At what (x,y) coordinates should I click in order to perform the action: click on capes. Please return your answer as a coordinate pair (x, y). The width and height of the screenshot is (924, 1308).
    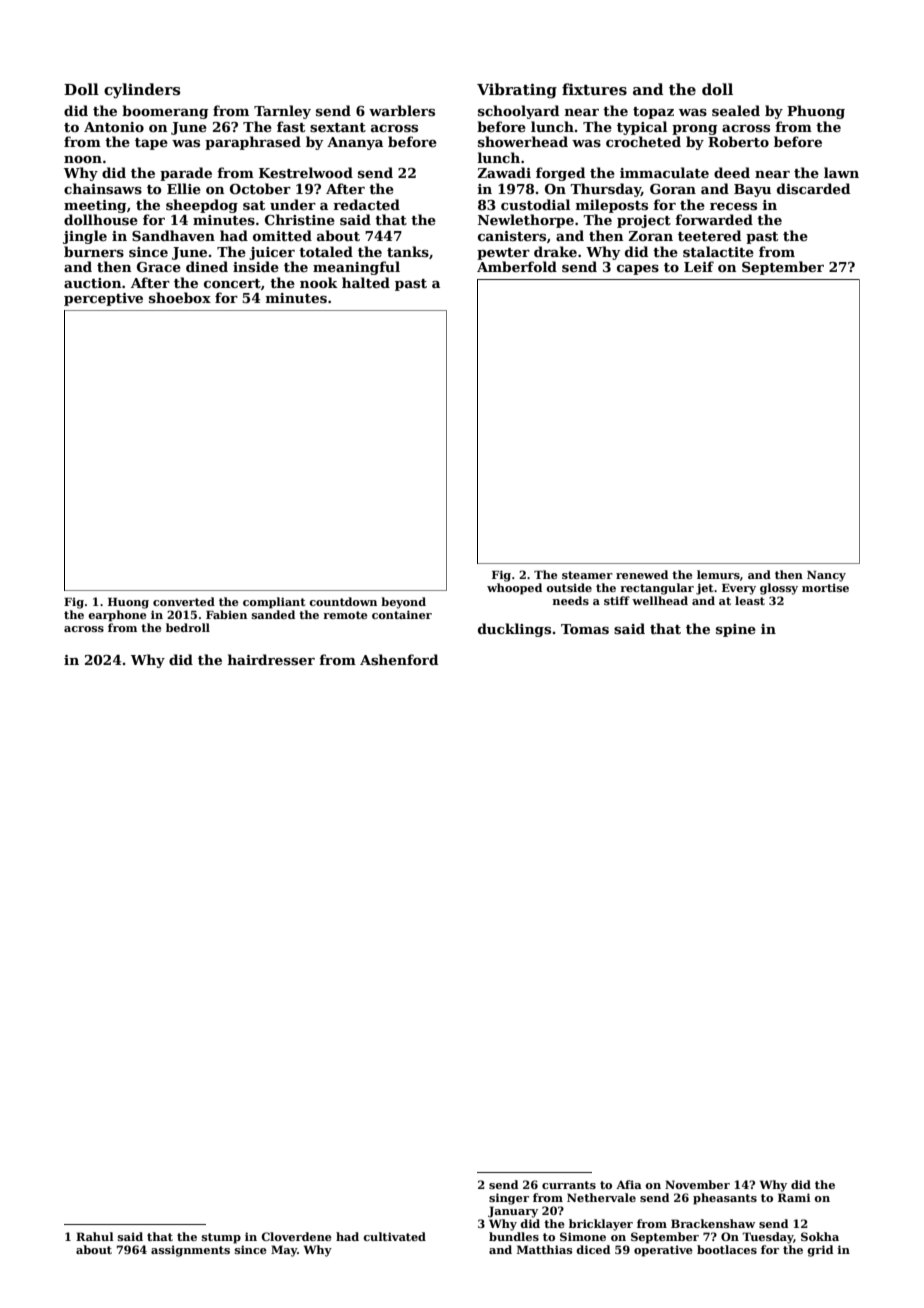
    Looking at the image, I should click on (638, 270).
